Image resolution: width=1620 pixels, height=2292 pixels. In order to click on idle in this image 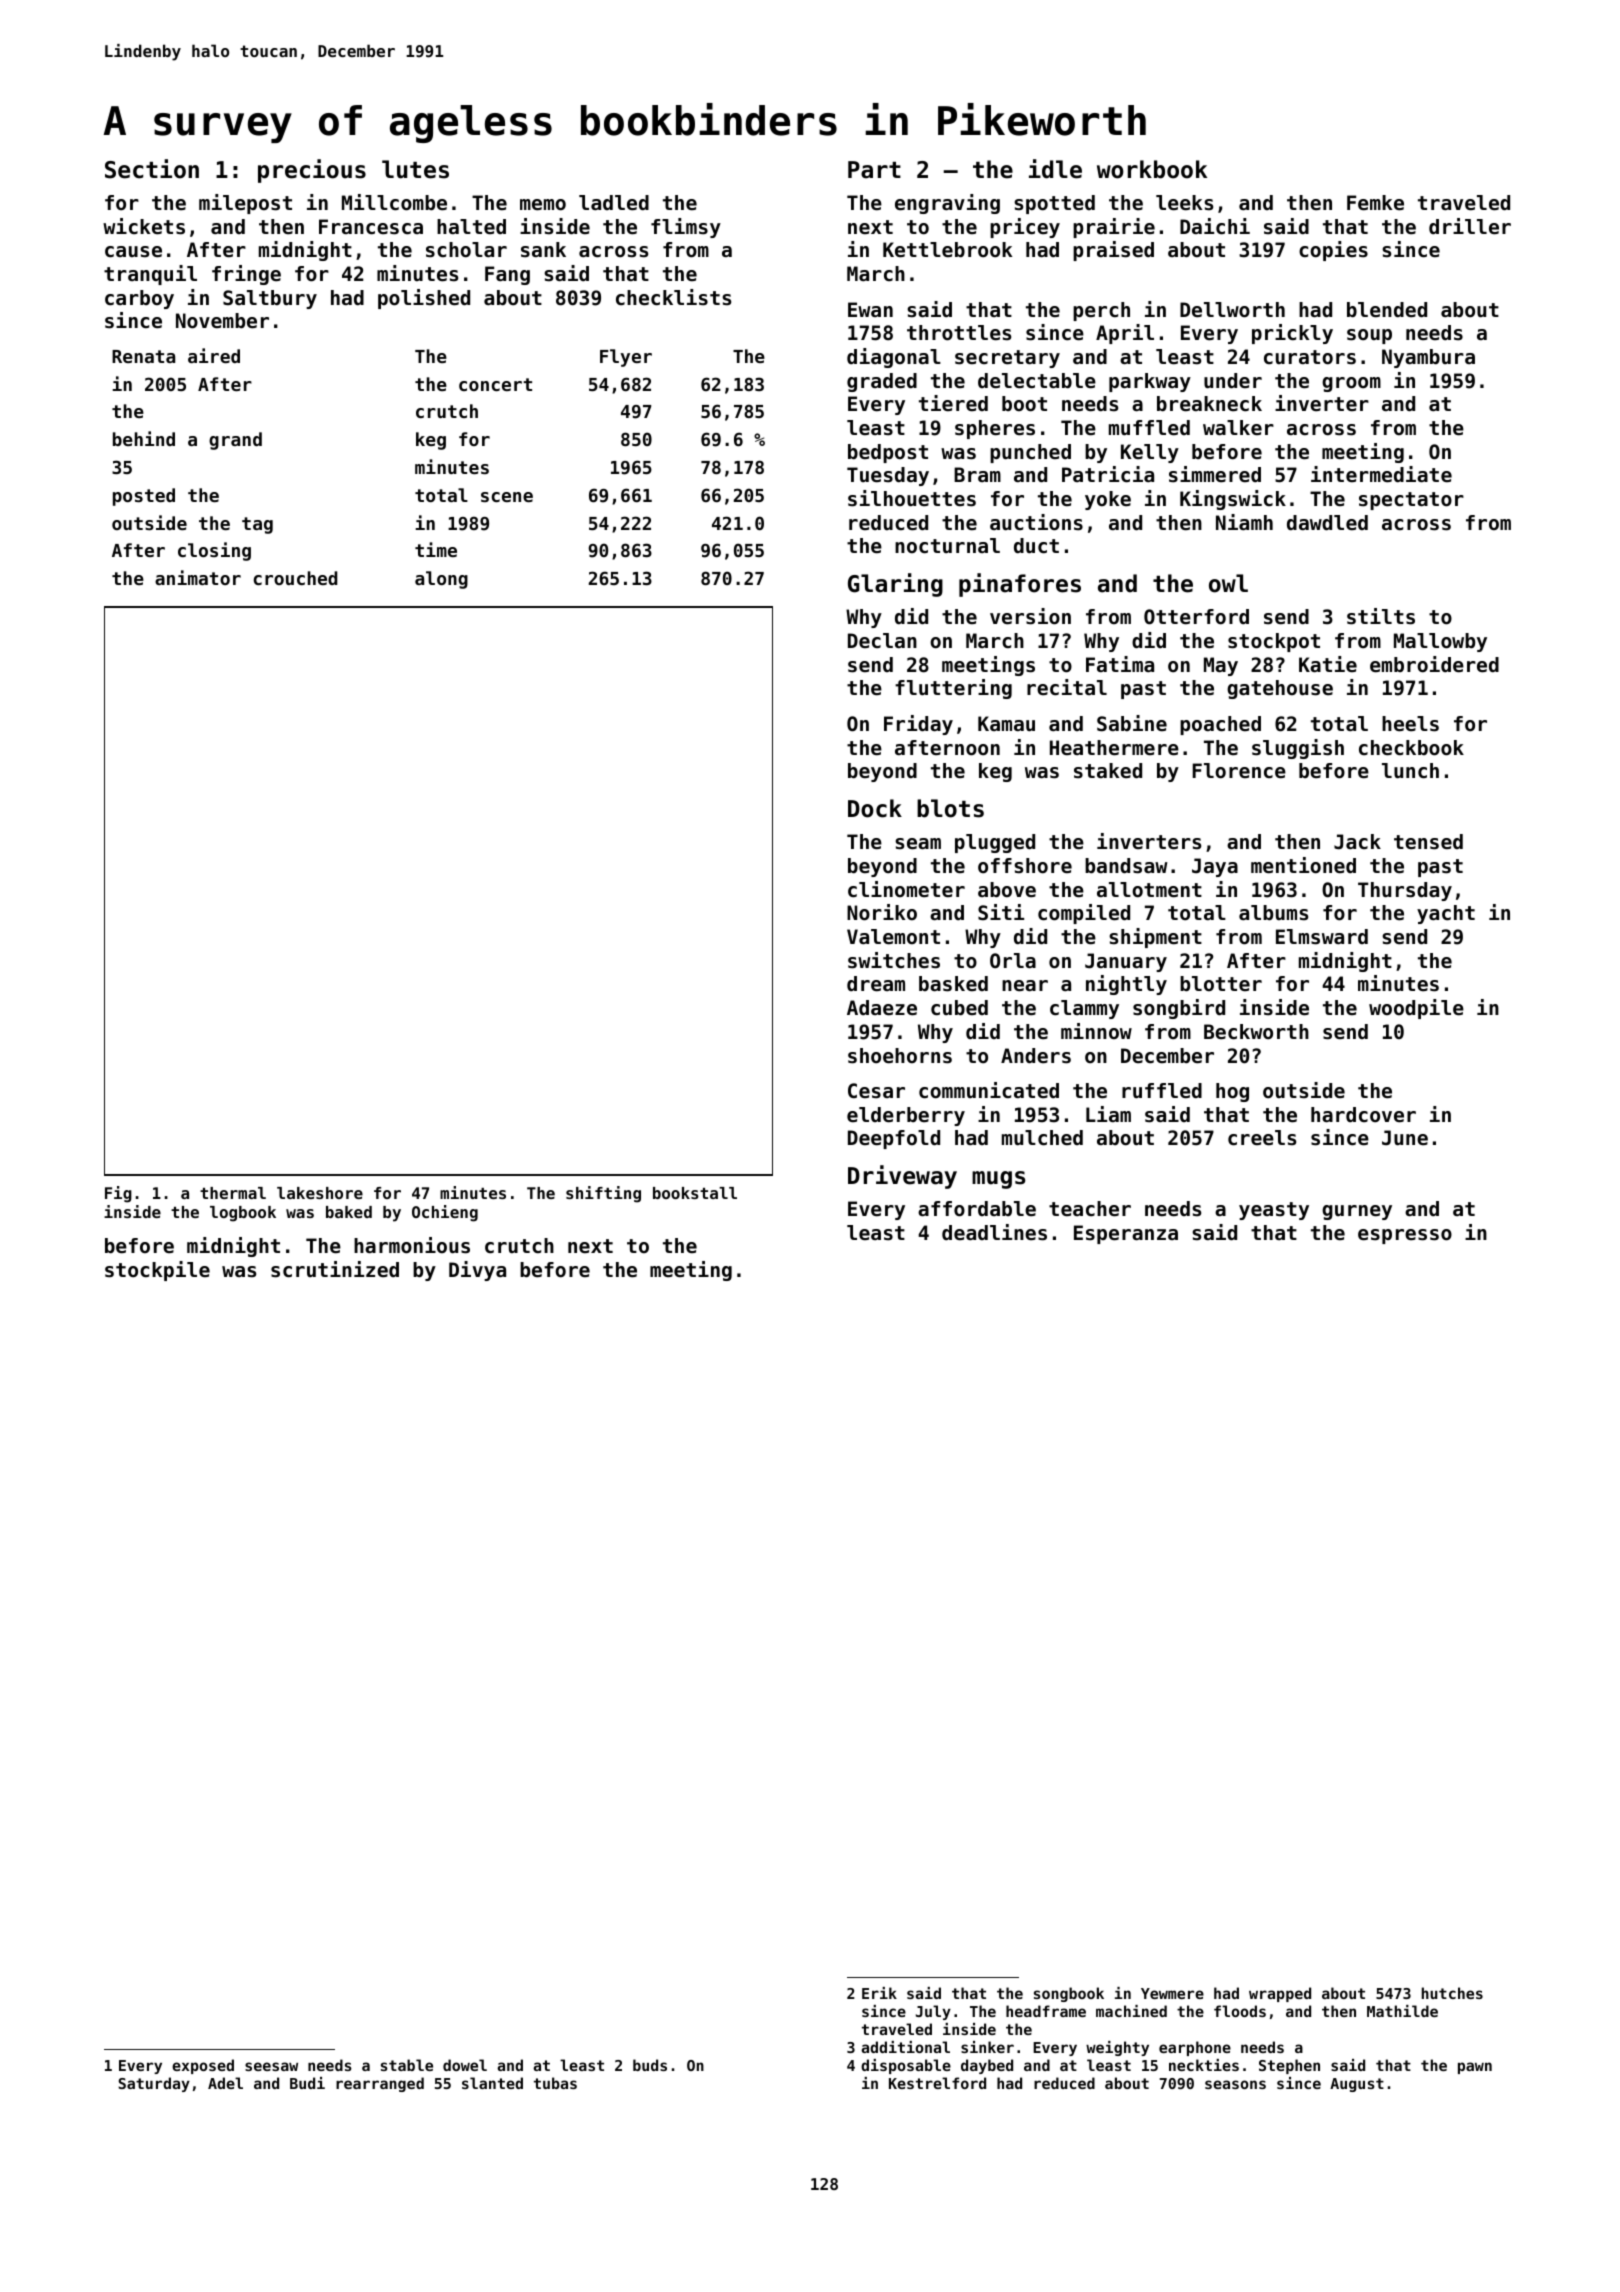, I will do `click(1055, 169)`.
